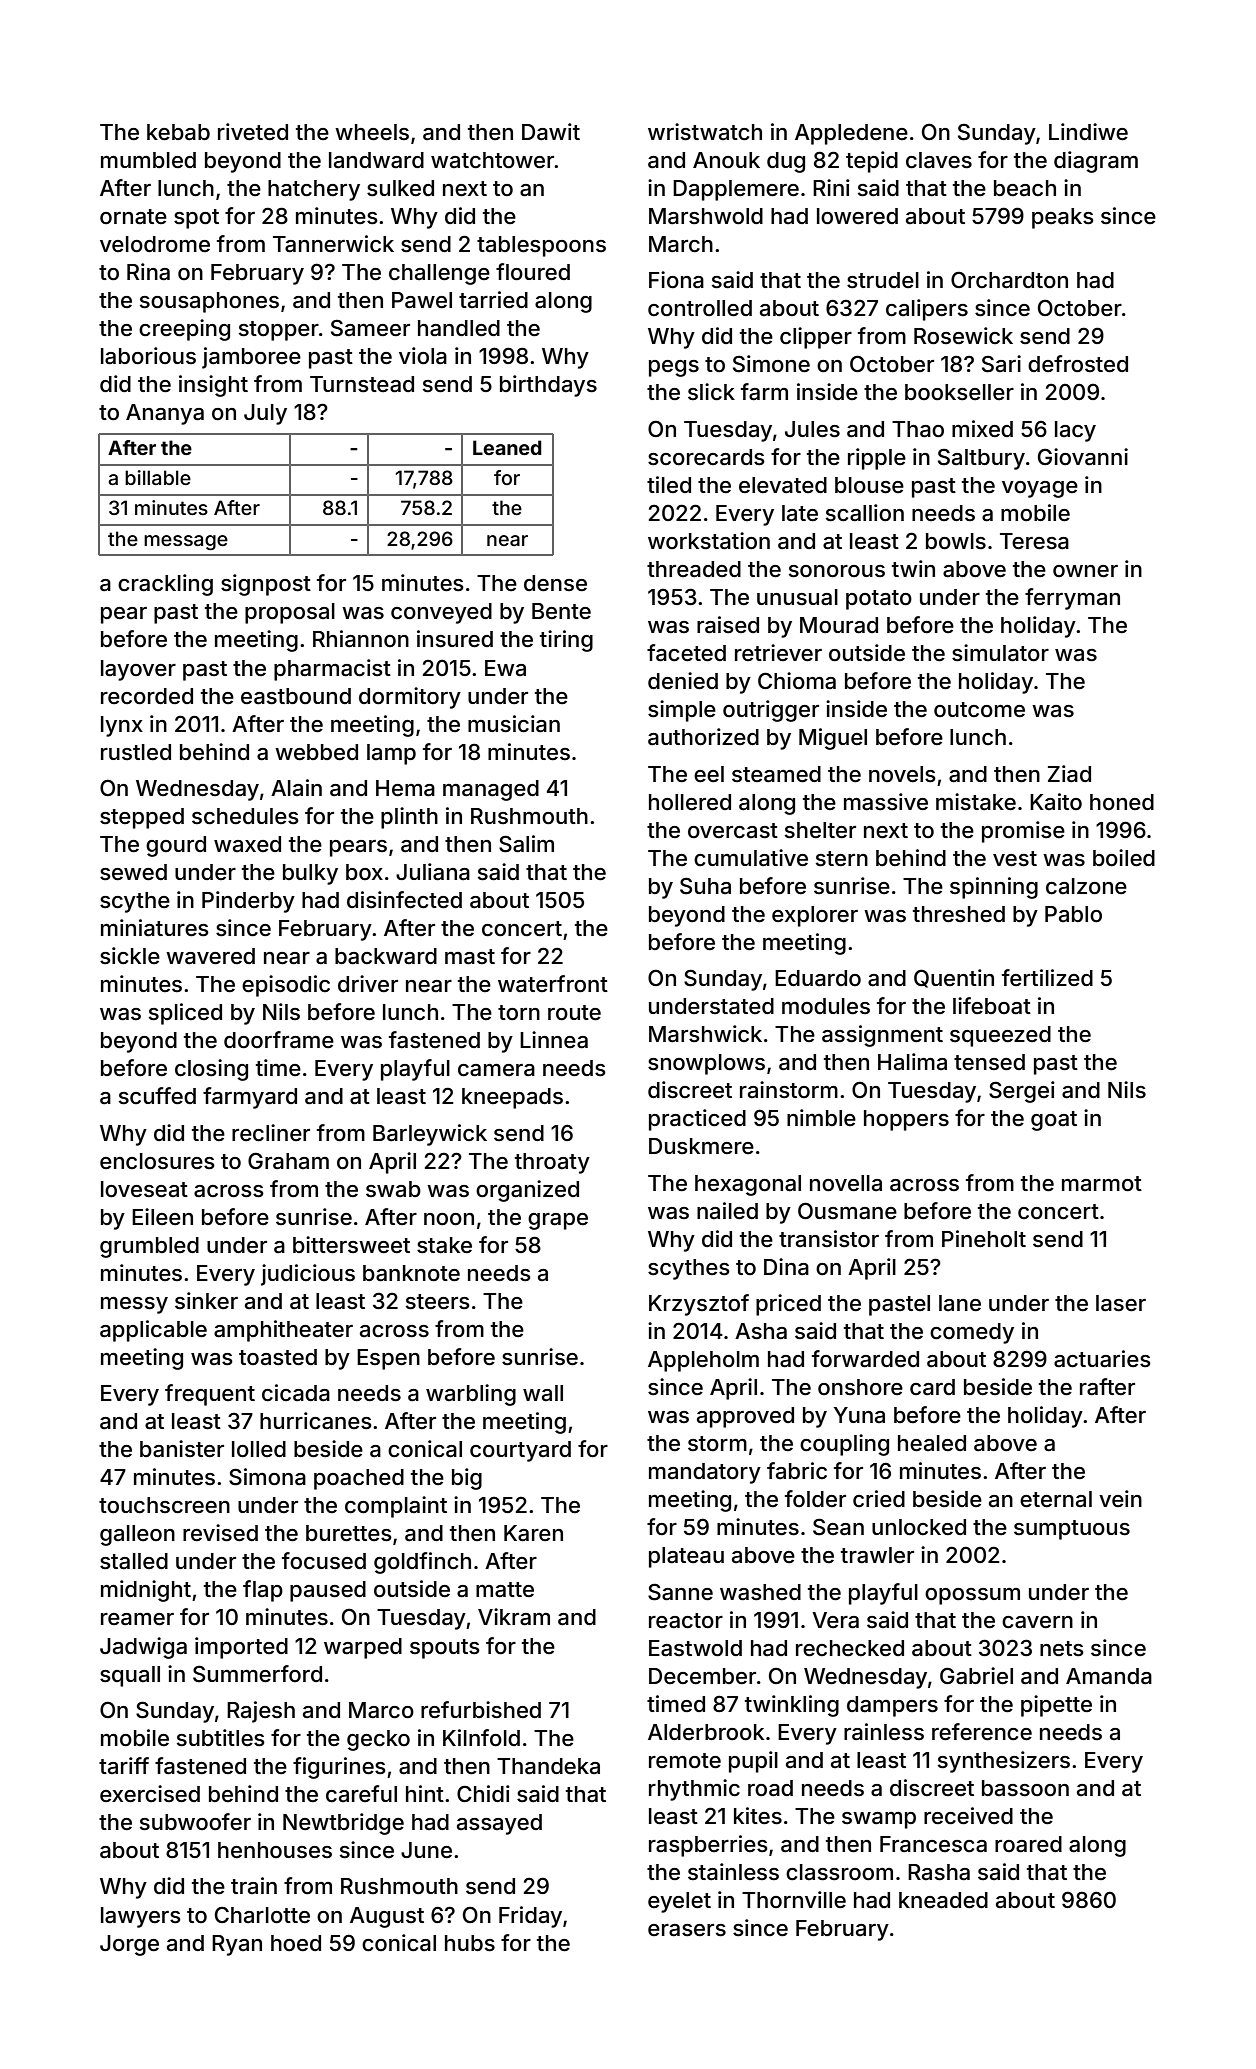 This screenshot has width=1256, height=2069. I want to click on washed, so click(760, 1592).
